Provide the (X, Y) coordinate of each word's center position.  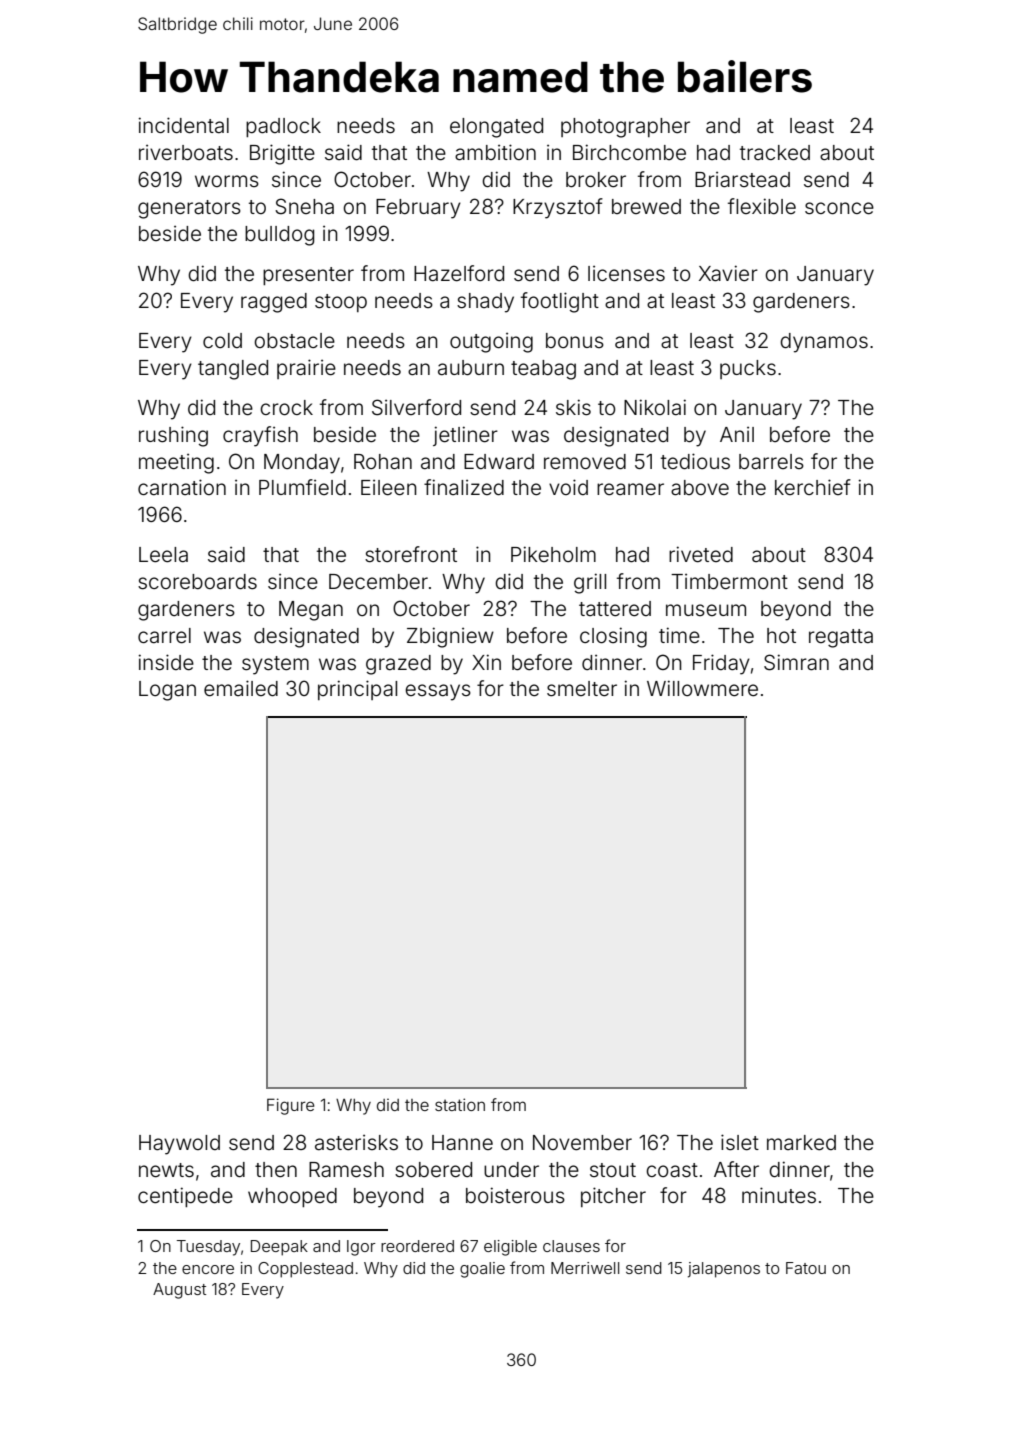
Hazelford (459, 273)
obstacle (294, 341)
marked (801, 1142)
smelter (582, 688)
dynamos (824, 343)
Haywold (179, 1145)
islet (740, 1142)
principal (357, 690)
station (460, 1104)
